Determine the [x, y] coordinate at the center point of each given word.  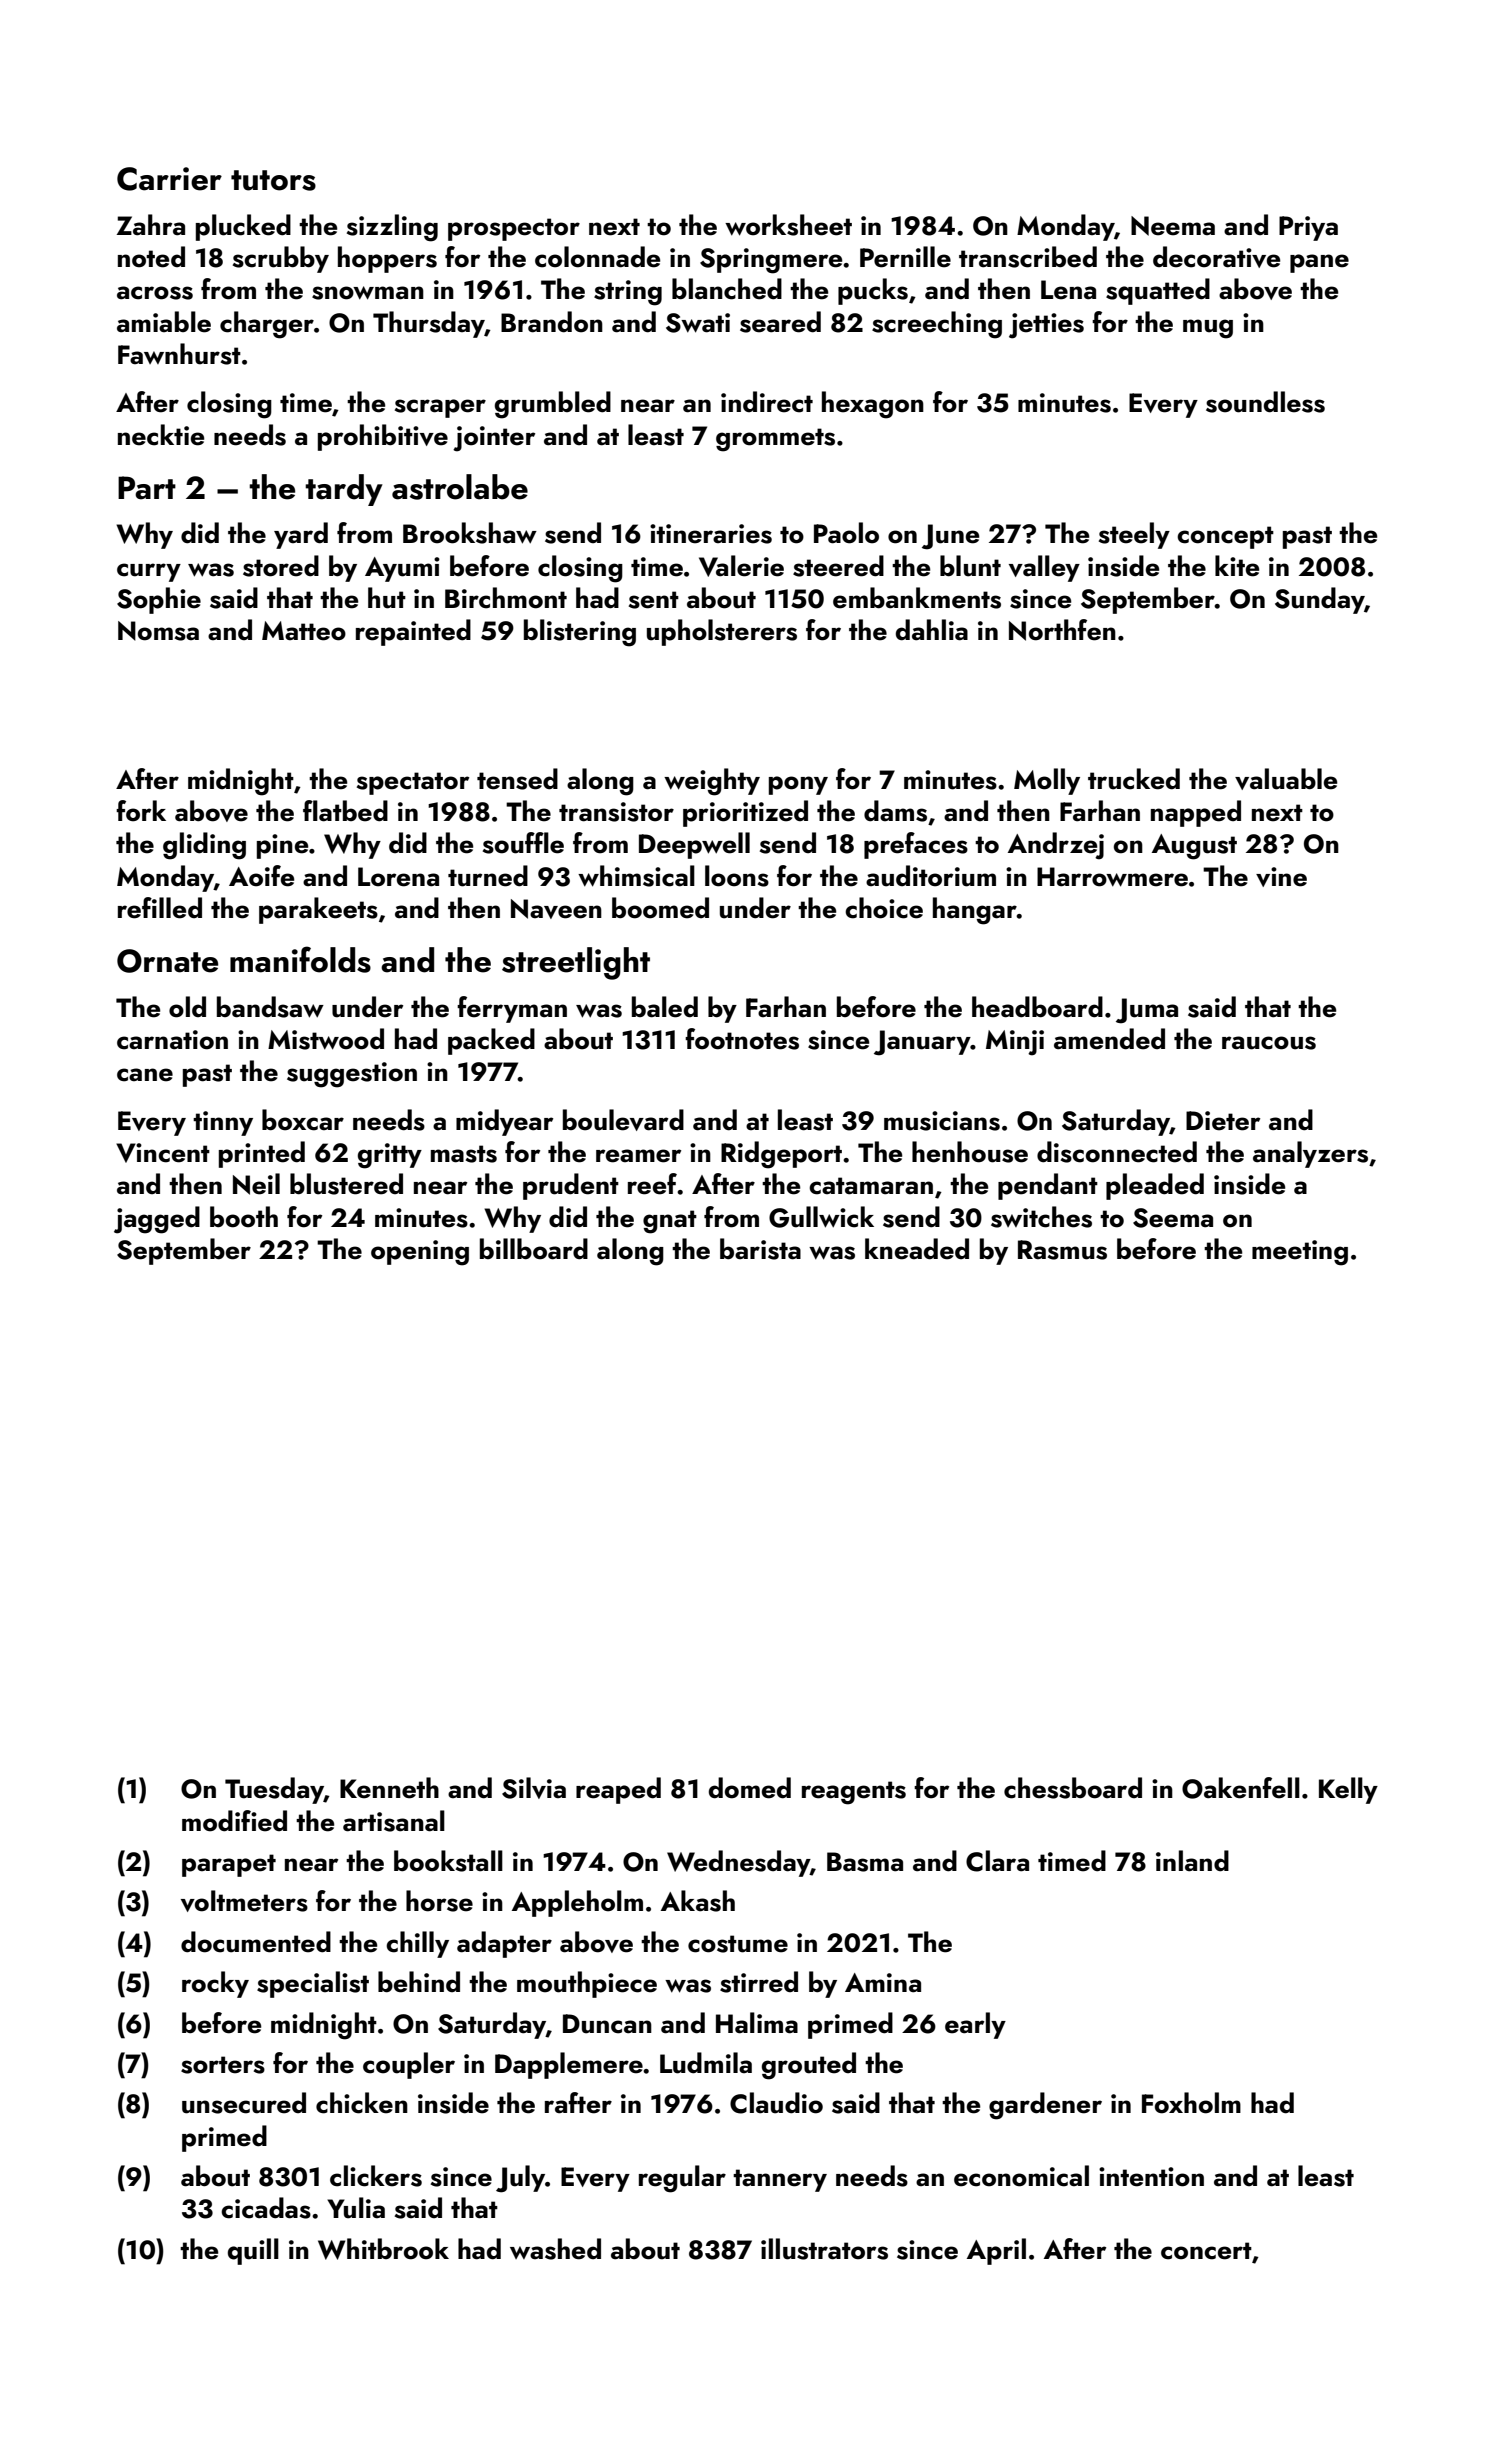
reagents [854, 1793]
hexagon [873, 405]
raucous [1269, 1043]
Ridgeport [781, 1155]
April [996, 2251]
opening [420, 1253]
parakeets [318, 910]
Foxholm [1191, 2103]
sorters [223, 2065]
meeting [1300, 1253]
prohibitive [383, 437]
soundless [1265, 402]
